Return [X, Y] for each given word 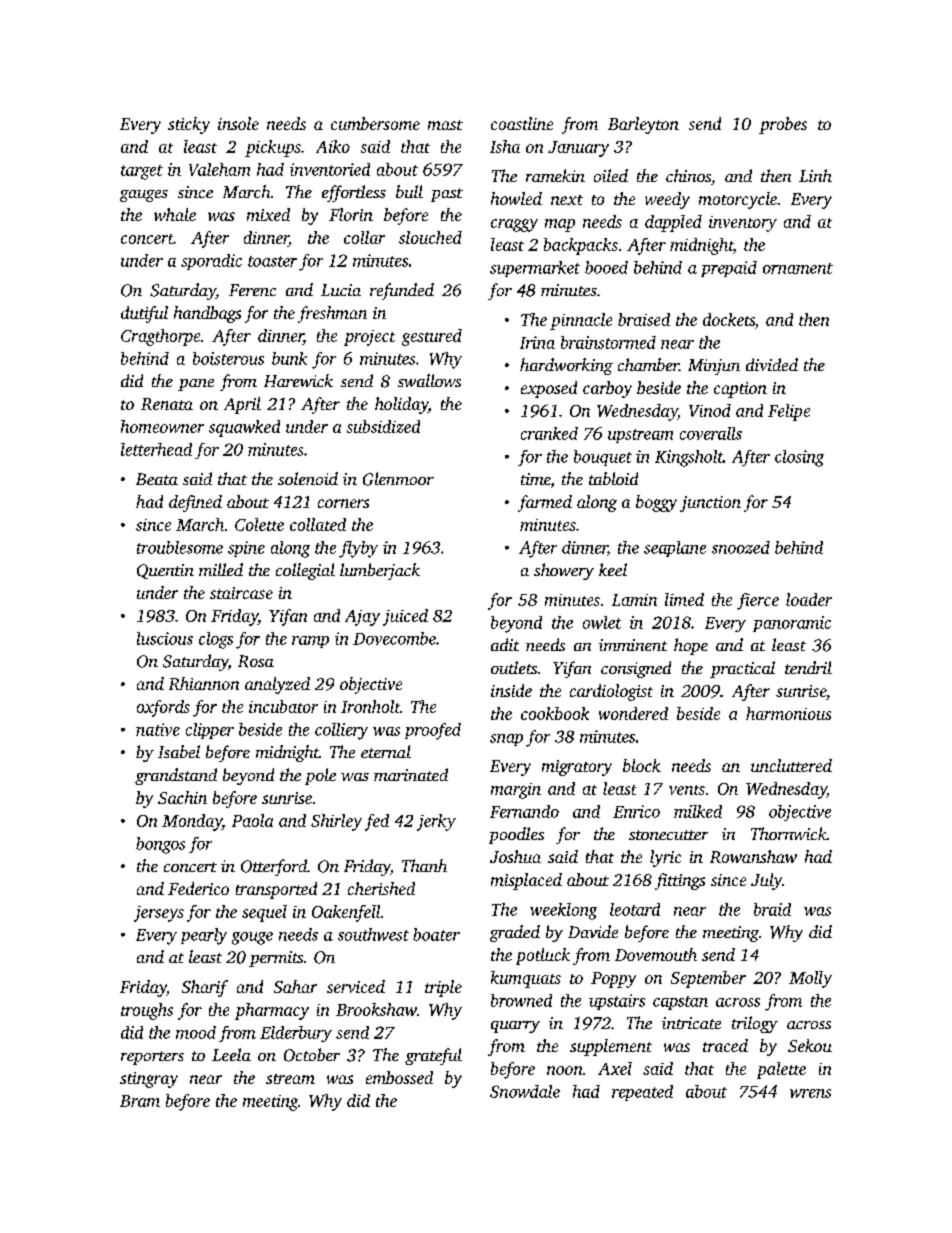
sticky [189, 125]
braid [772, 909]
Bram [140, 1101]
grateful [433, 1056]
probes [783, 125]
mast [445, 125]
